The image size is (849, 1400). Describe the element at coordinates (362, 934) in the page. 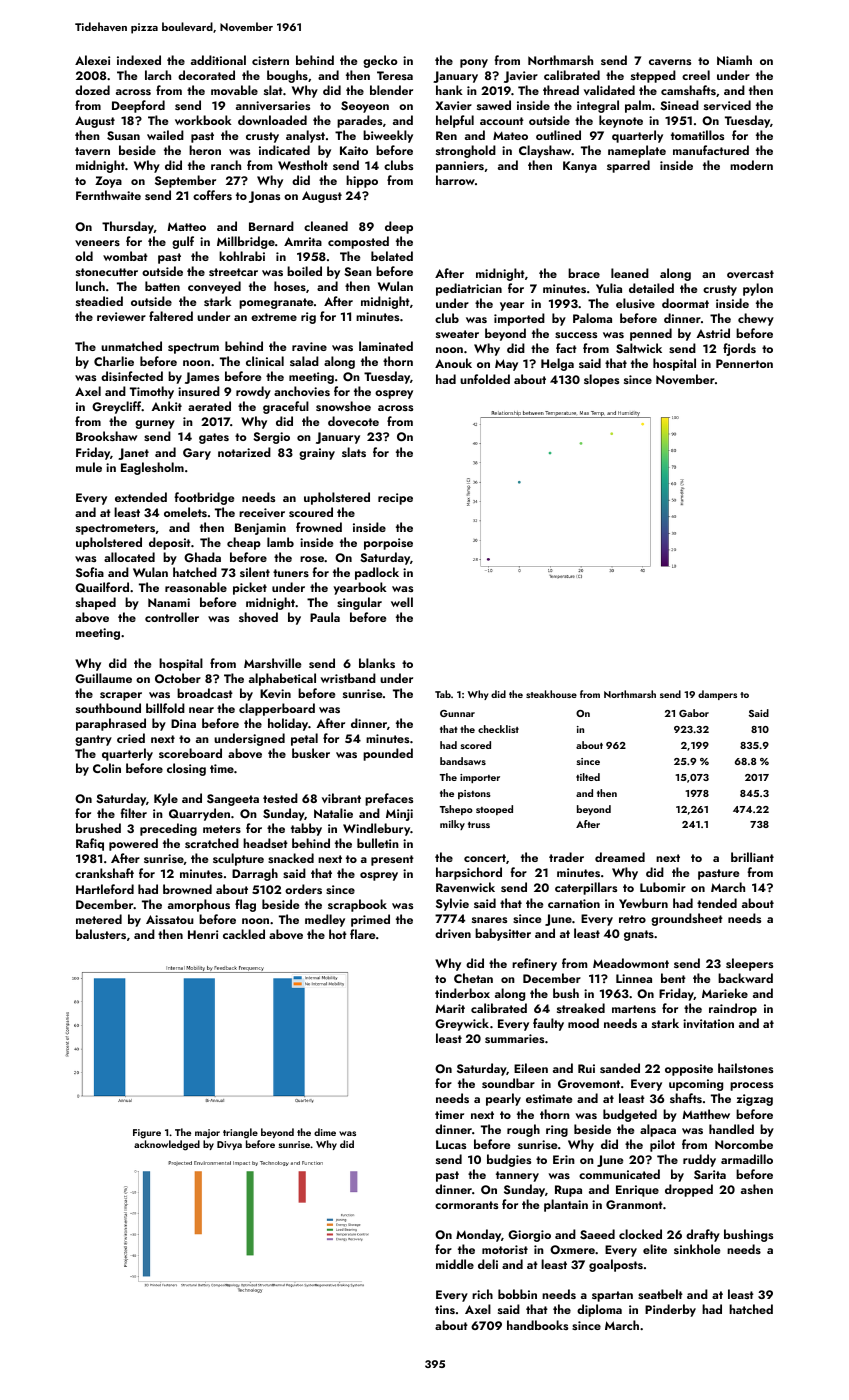

I see `flare` at that location.
